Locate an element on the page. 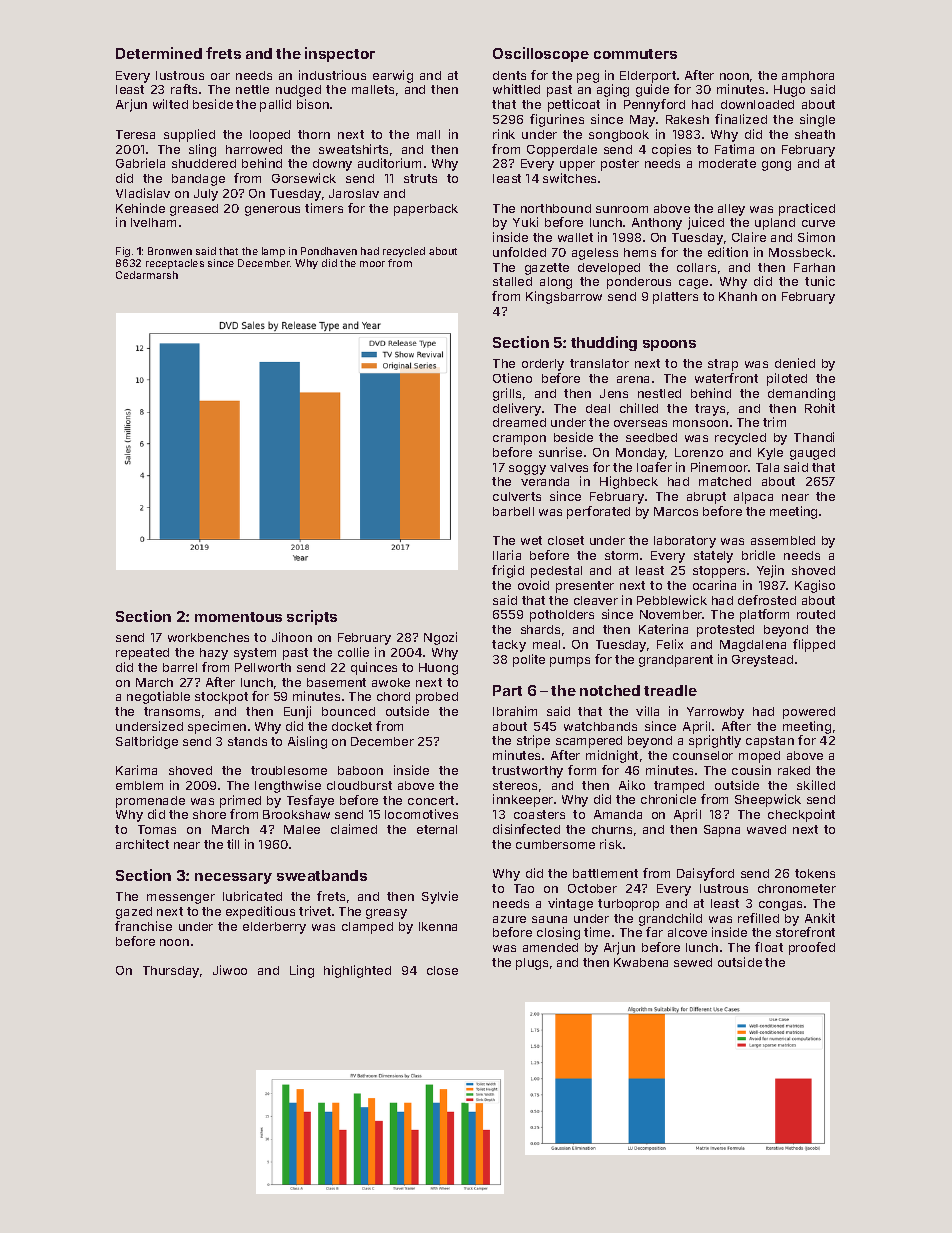  franchise is located at coordinates (143, 926).
